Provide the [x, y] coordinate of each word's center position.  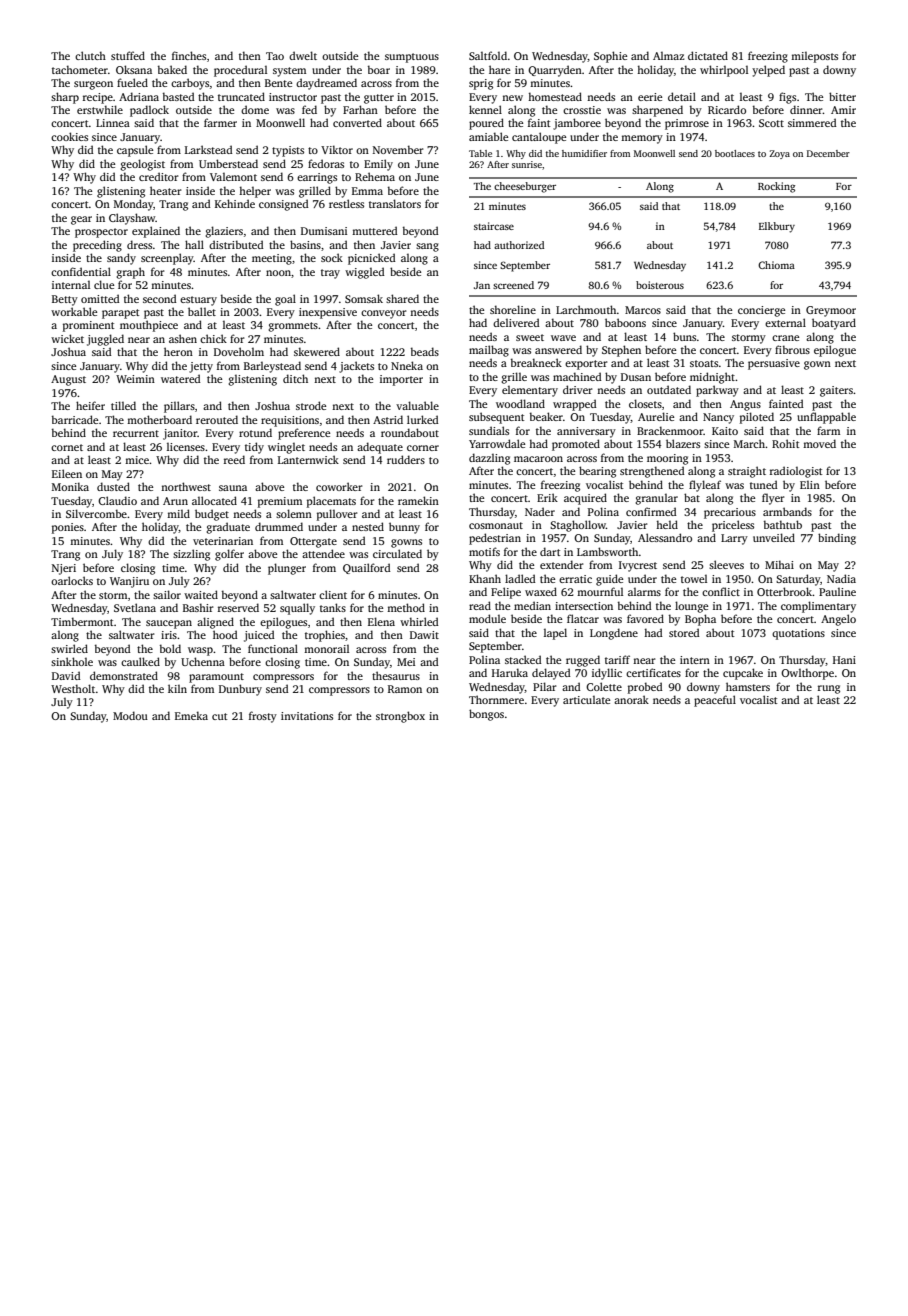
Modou [130, 715]
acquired [585, 499]
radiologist [796, 472]
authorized [519, 245]
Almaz [669, 56]
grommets [293, 327]
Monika [70, 486]
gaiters [836, 391]
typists [288, 151]
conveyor [384, 314]
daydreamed [326, 84]
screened [513, 285]
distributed [236, 244]
